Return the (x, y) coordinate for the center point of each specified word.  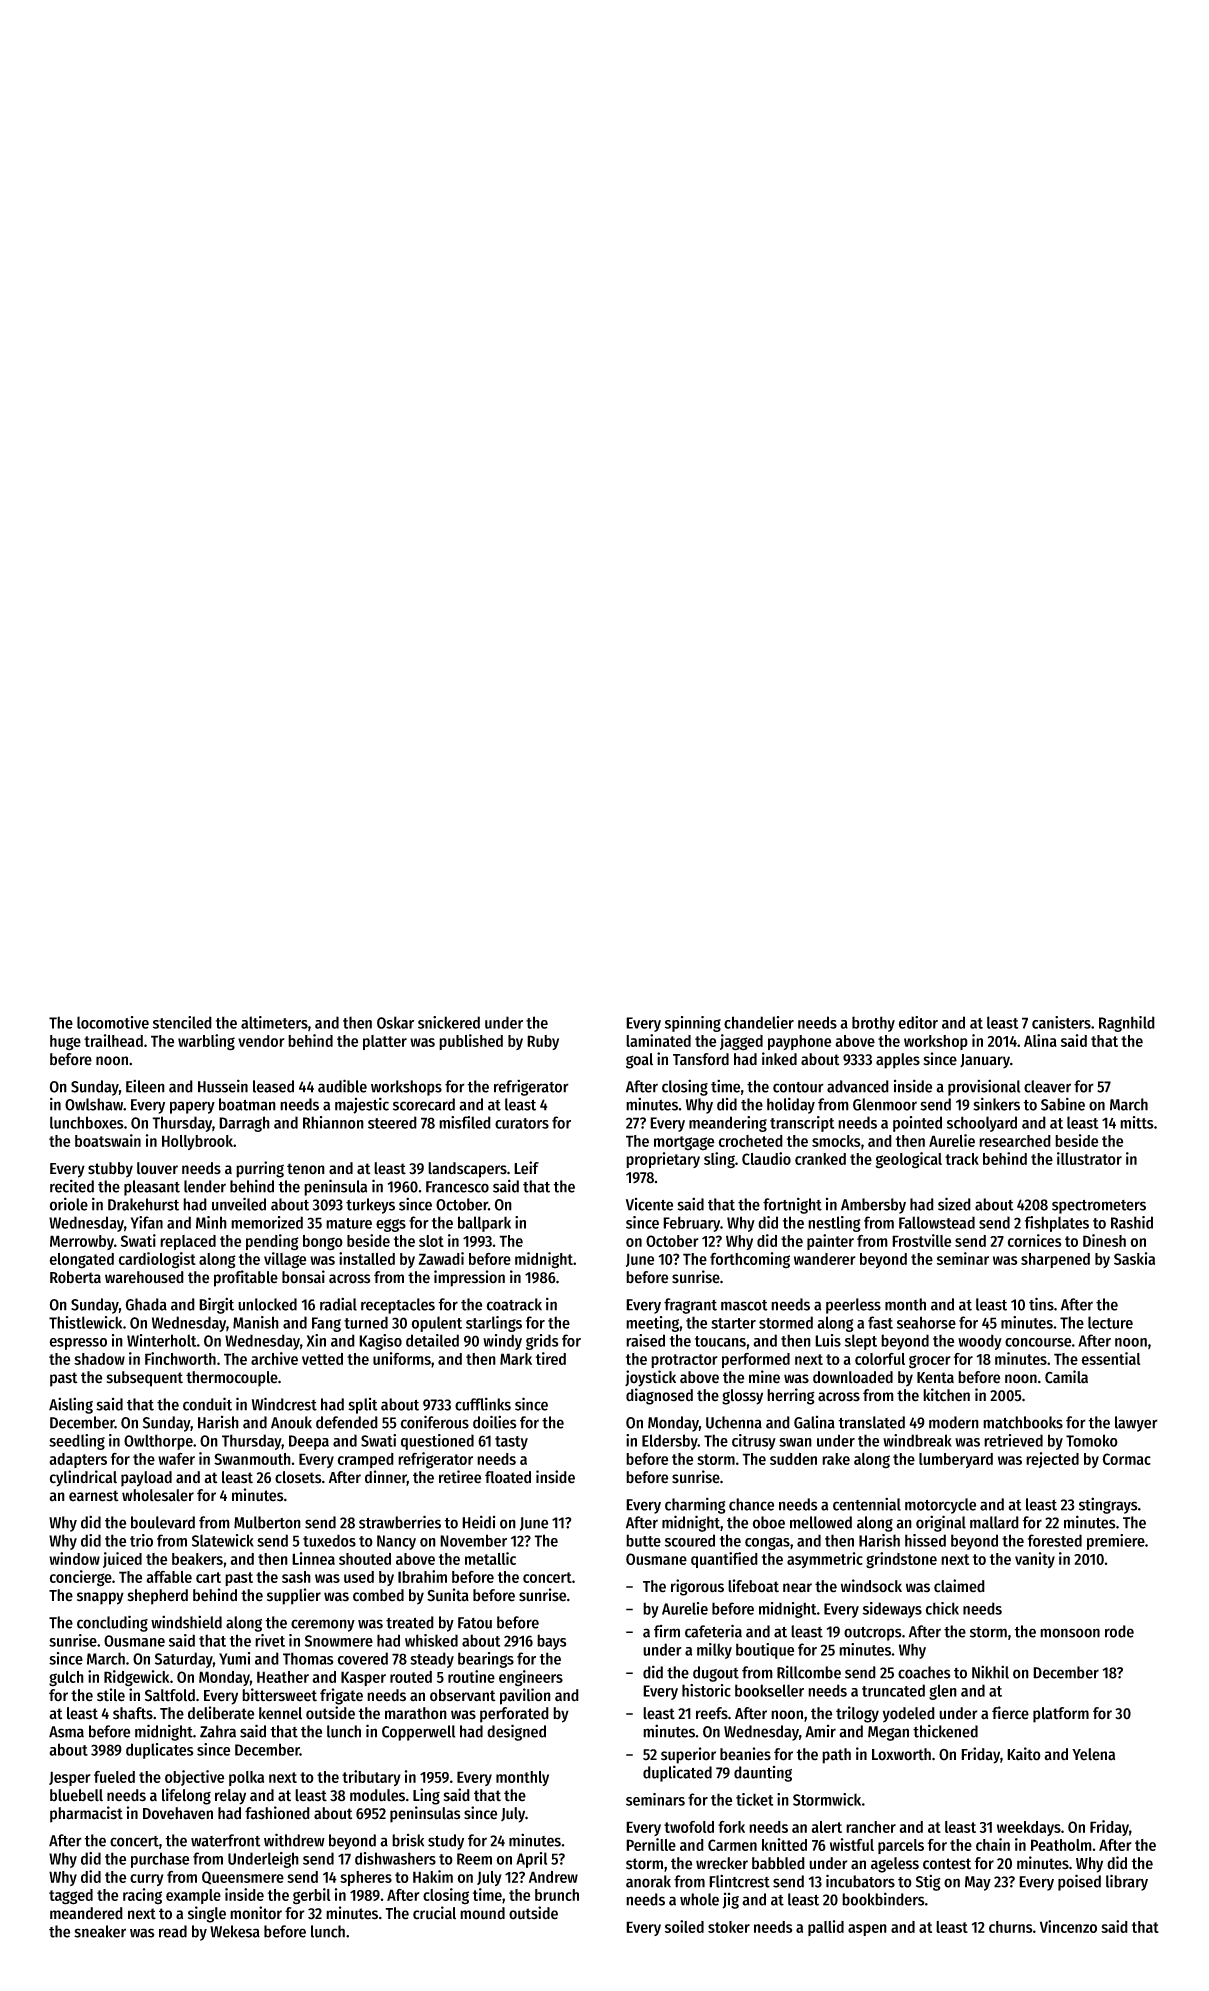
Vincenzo (1068, 1926)
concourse (1038, 1342)
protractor (684, 1361)
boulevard (163, 1522)
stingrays (1108, 1505)
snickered (449, 1022)
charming (695, 1505)
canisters (1061, 1022)
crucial (434, 1913)
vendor (261, 1041)
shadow (99, 1359)
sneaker (100, 1931)
